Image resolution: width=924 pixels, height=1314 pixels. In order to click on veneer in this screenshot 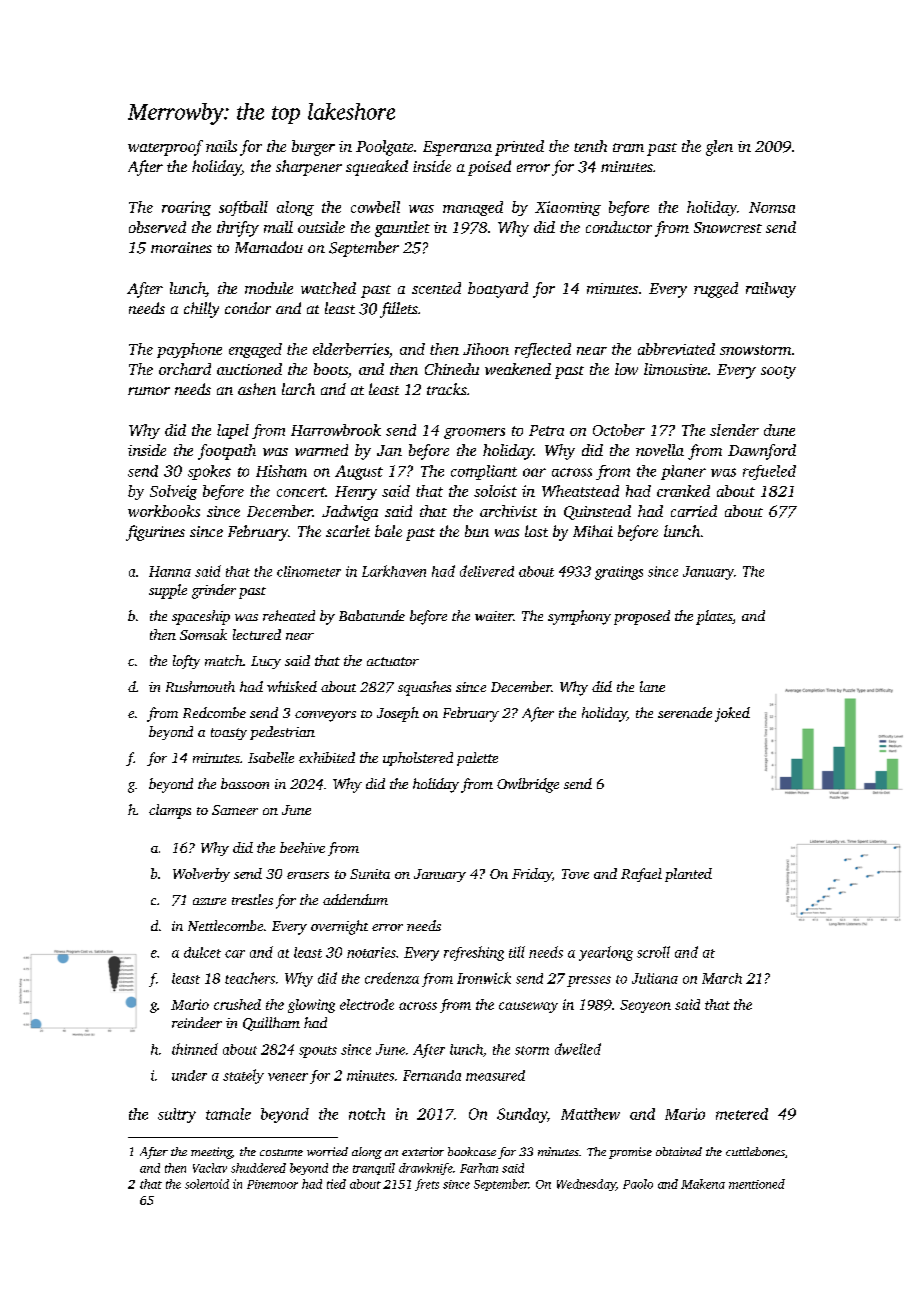, I will do `click(288, 1077)`.
